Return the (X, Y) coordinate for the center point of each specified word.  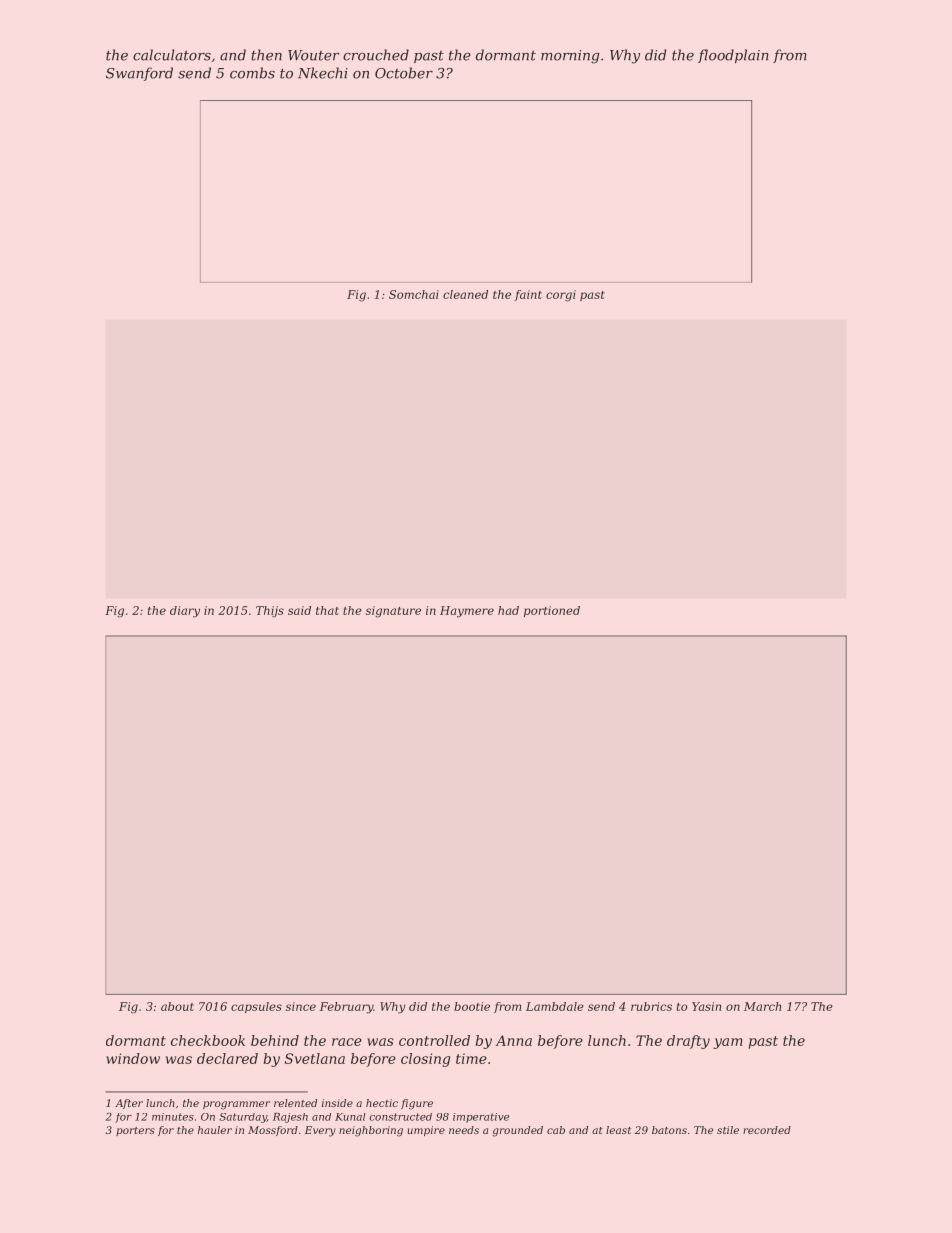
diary (185, 612)
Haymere (467, 612)
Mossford (273, 1131)
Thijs (270, 612)
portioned (552, 611)
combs (252, 73)
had (508, 610)
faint (528, 295)
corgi (561, 296)
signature (393, 612)
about (177, 1006)
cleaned (465, 294)
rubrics (651, 1006)
